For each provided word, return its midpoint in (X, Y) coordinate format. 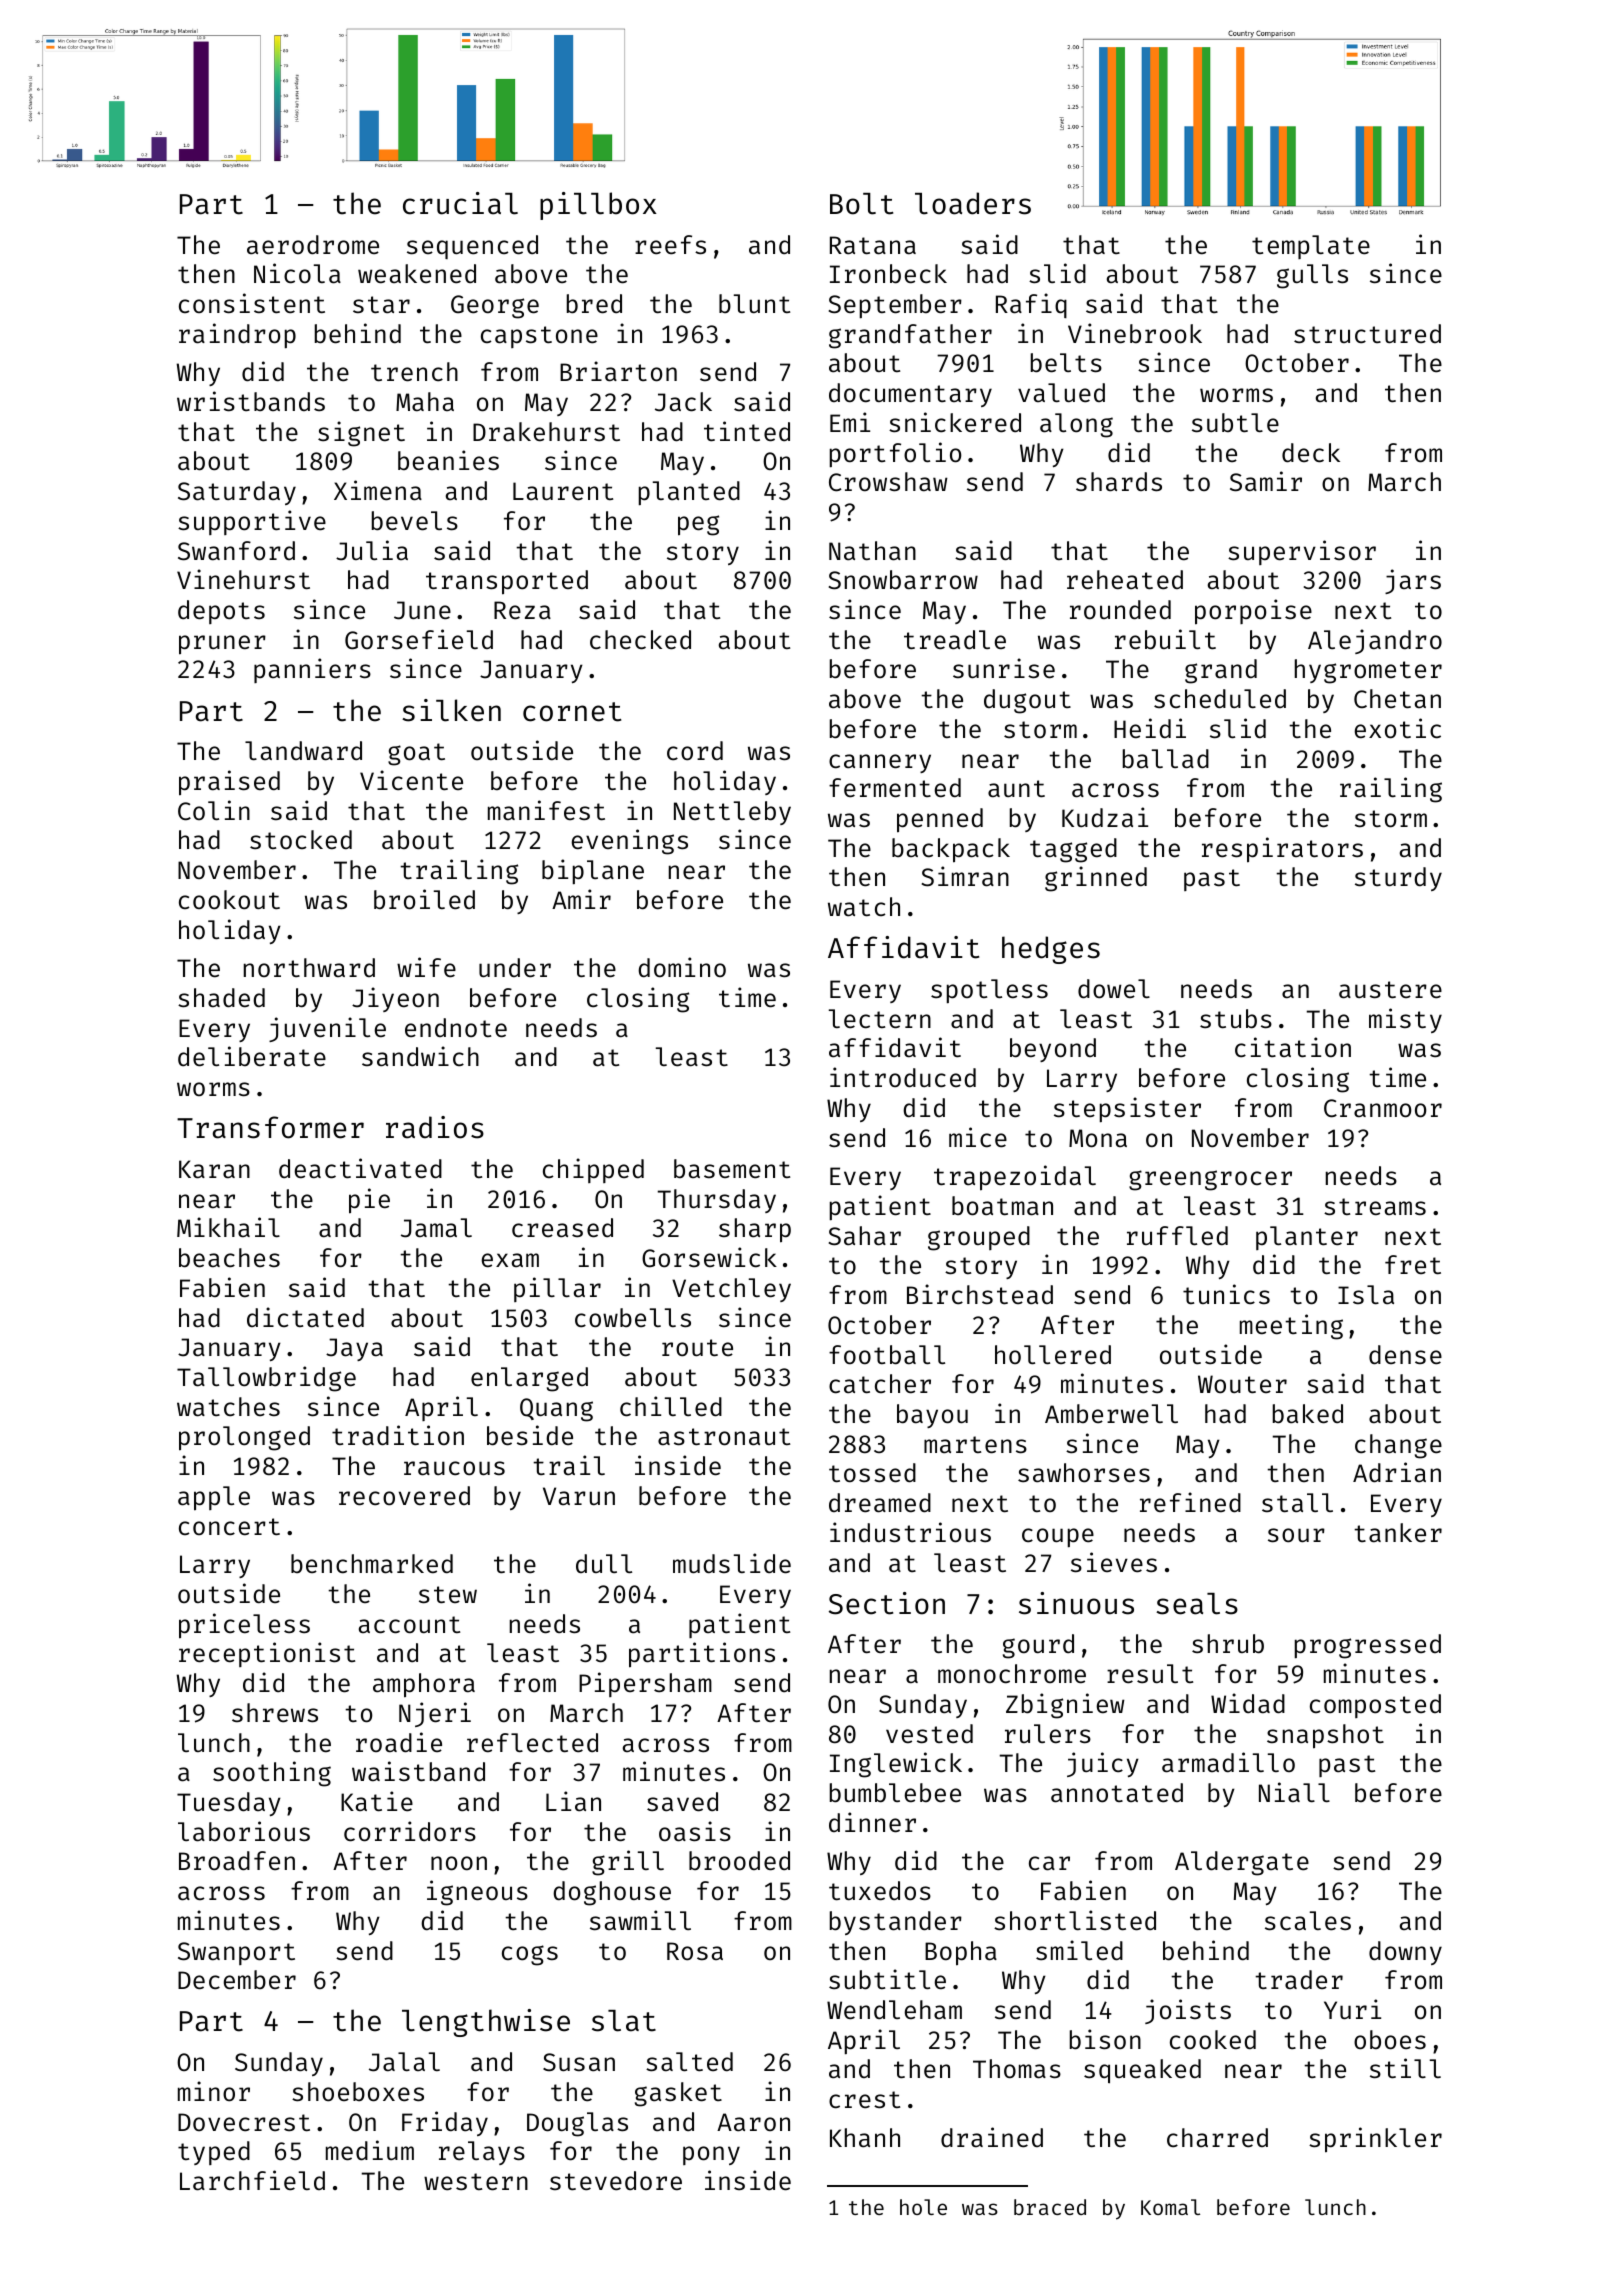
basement (732, 1169)
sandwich (420, 1056)
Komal (1170, 2207)
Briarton (618, 371)
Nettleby (732, 813)
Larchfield (252, 2180)
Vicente (411, 780)
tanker (1398, 1533)
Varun (579, 1496)
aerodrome (313, 245)
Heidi (1150, 728)
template (1311, 247)
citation (1293, 1047)
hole (923, 2207)
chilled (671, 1406)
